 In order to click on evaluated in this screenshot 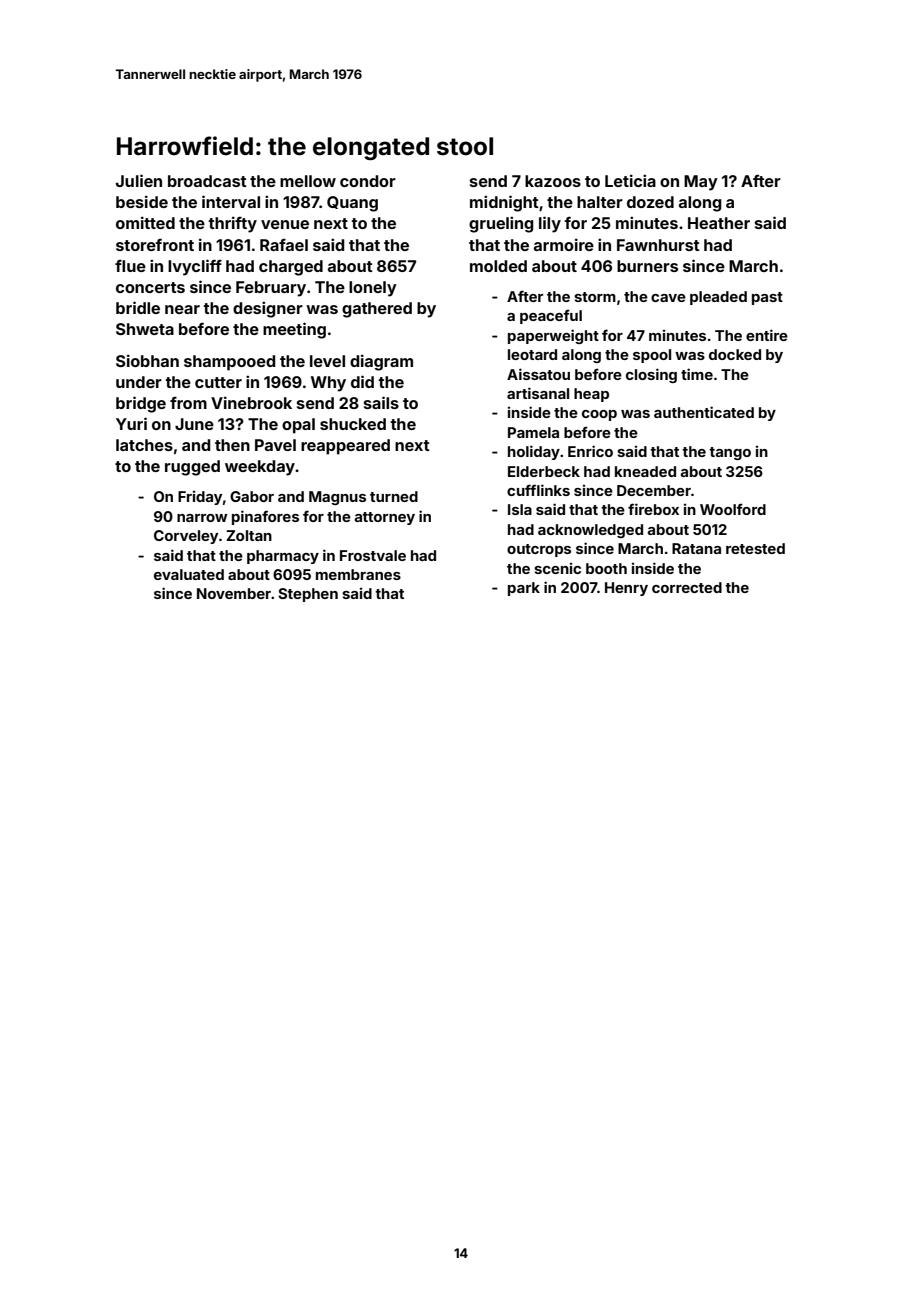, I will do `click(189, 574)`.
